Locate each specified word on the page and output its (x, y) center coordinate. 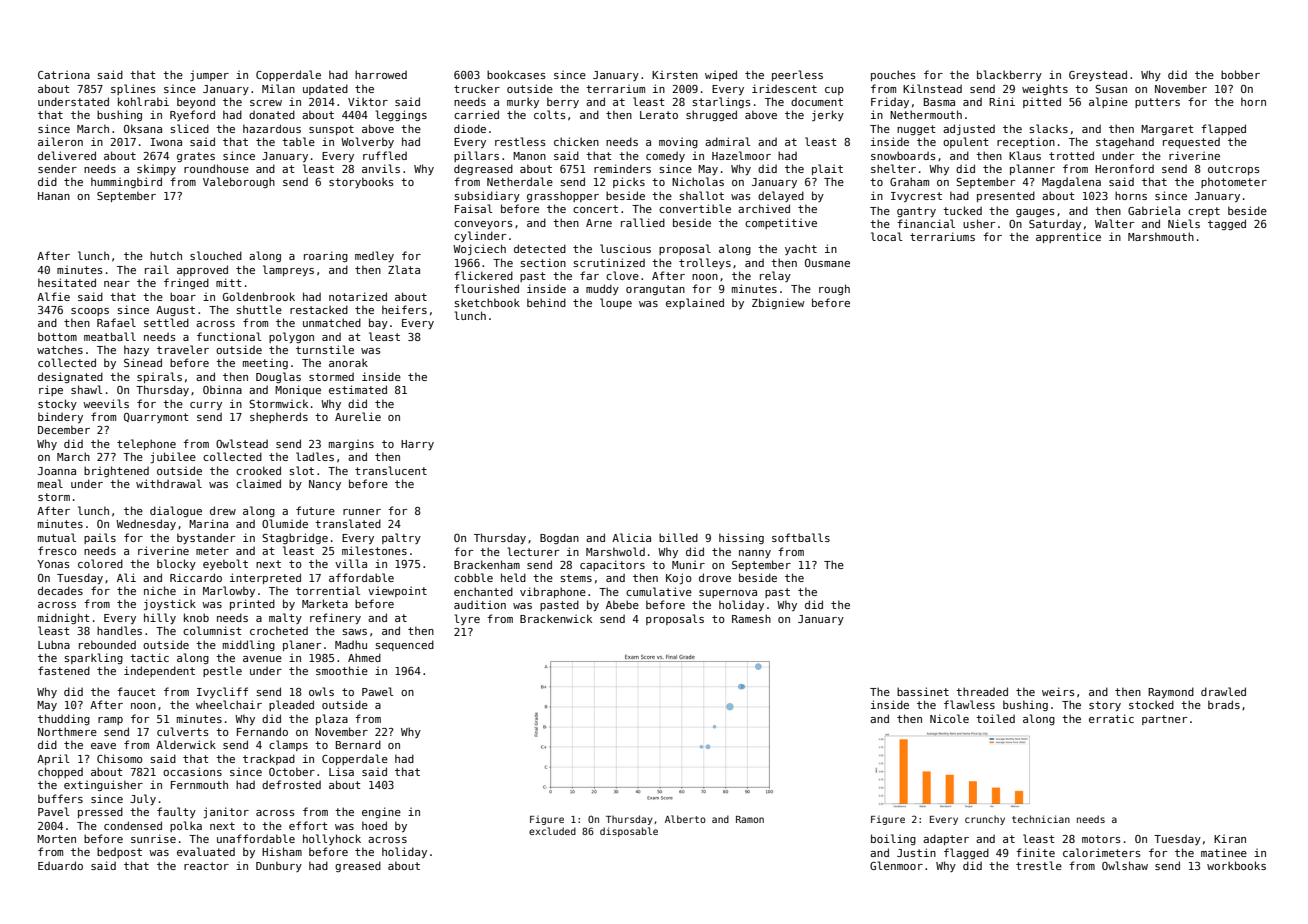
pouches (893, 75)
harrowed (381, 74)
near (117, 284)
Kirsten (675, 74)
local (887, 236)
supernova (728, 594)
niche (160, 590)
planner (1032, 169)
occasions (192, 771)
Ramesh (751, 618)
